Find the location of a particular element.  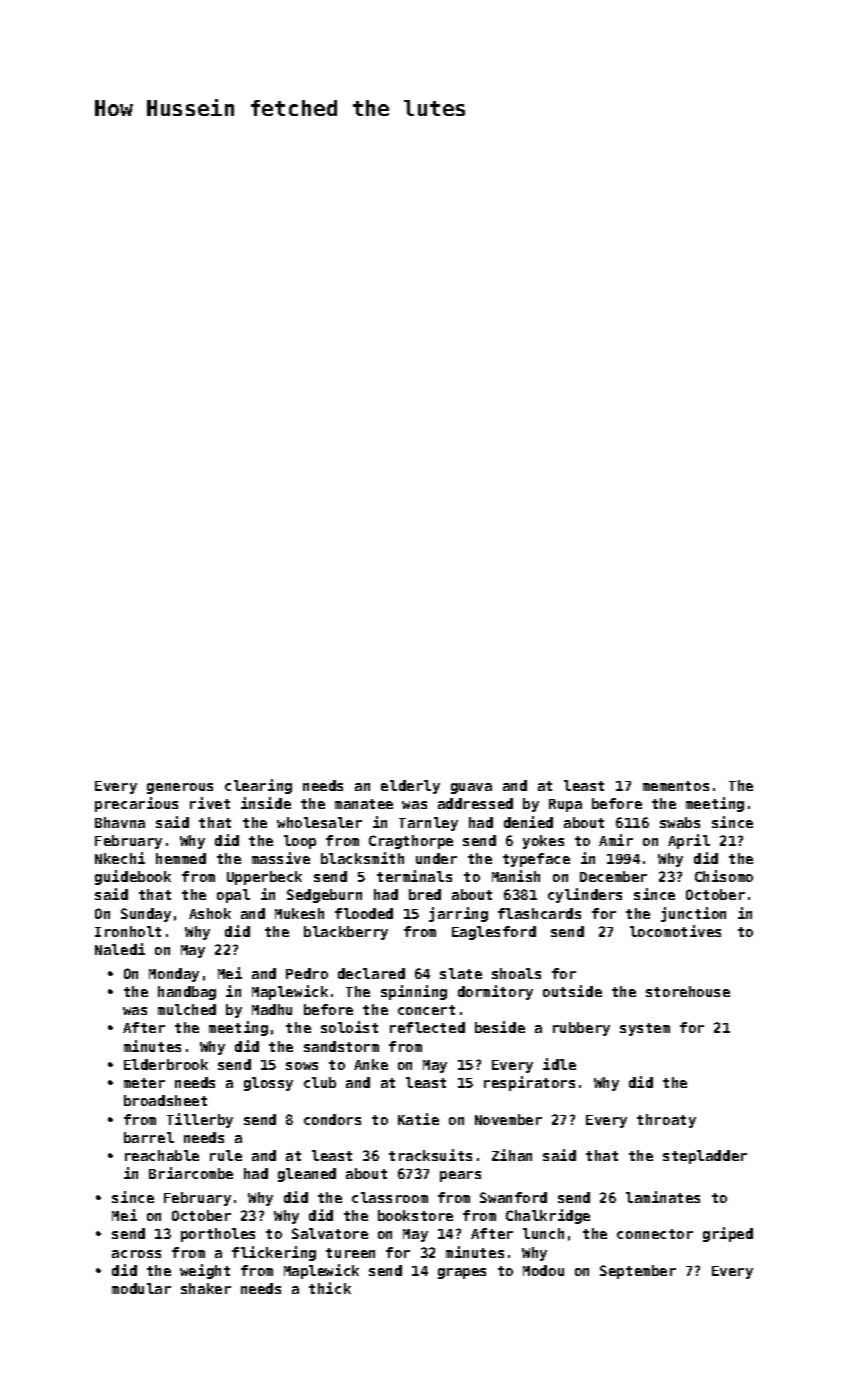

generous is located at coordinates (180, 788).
